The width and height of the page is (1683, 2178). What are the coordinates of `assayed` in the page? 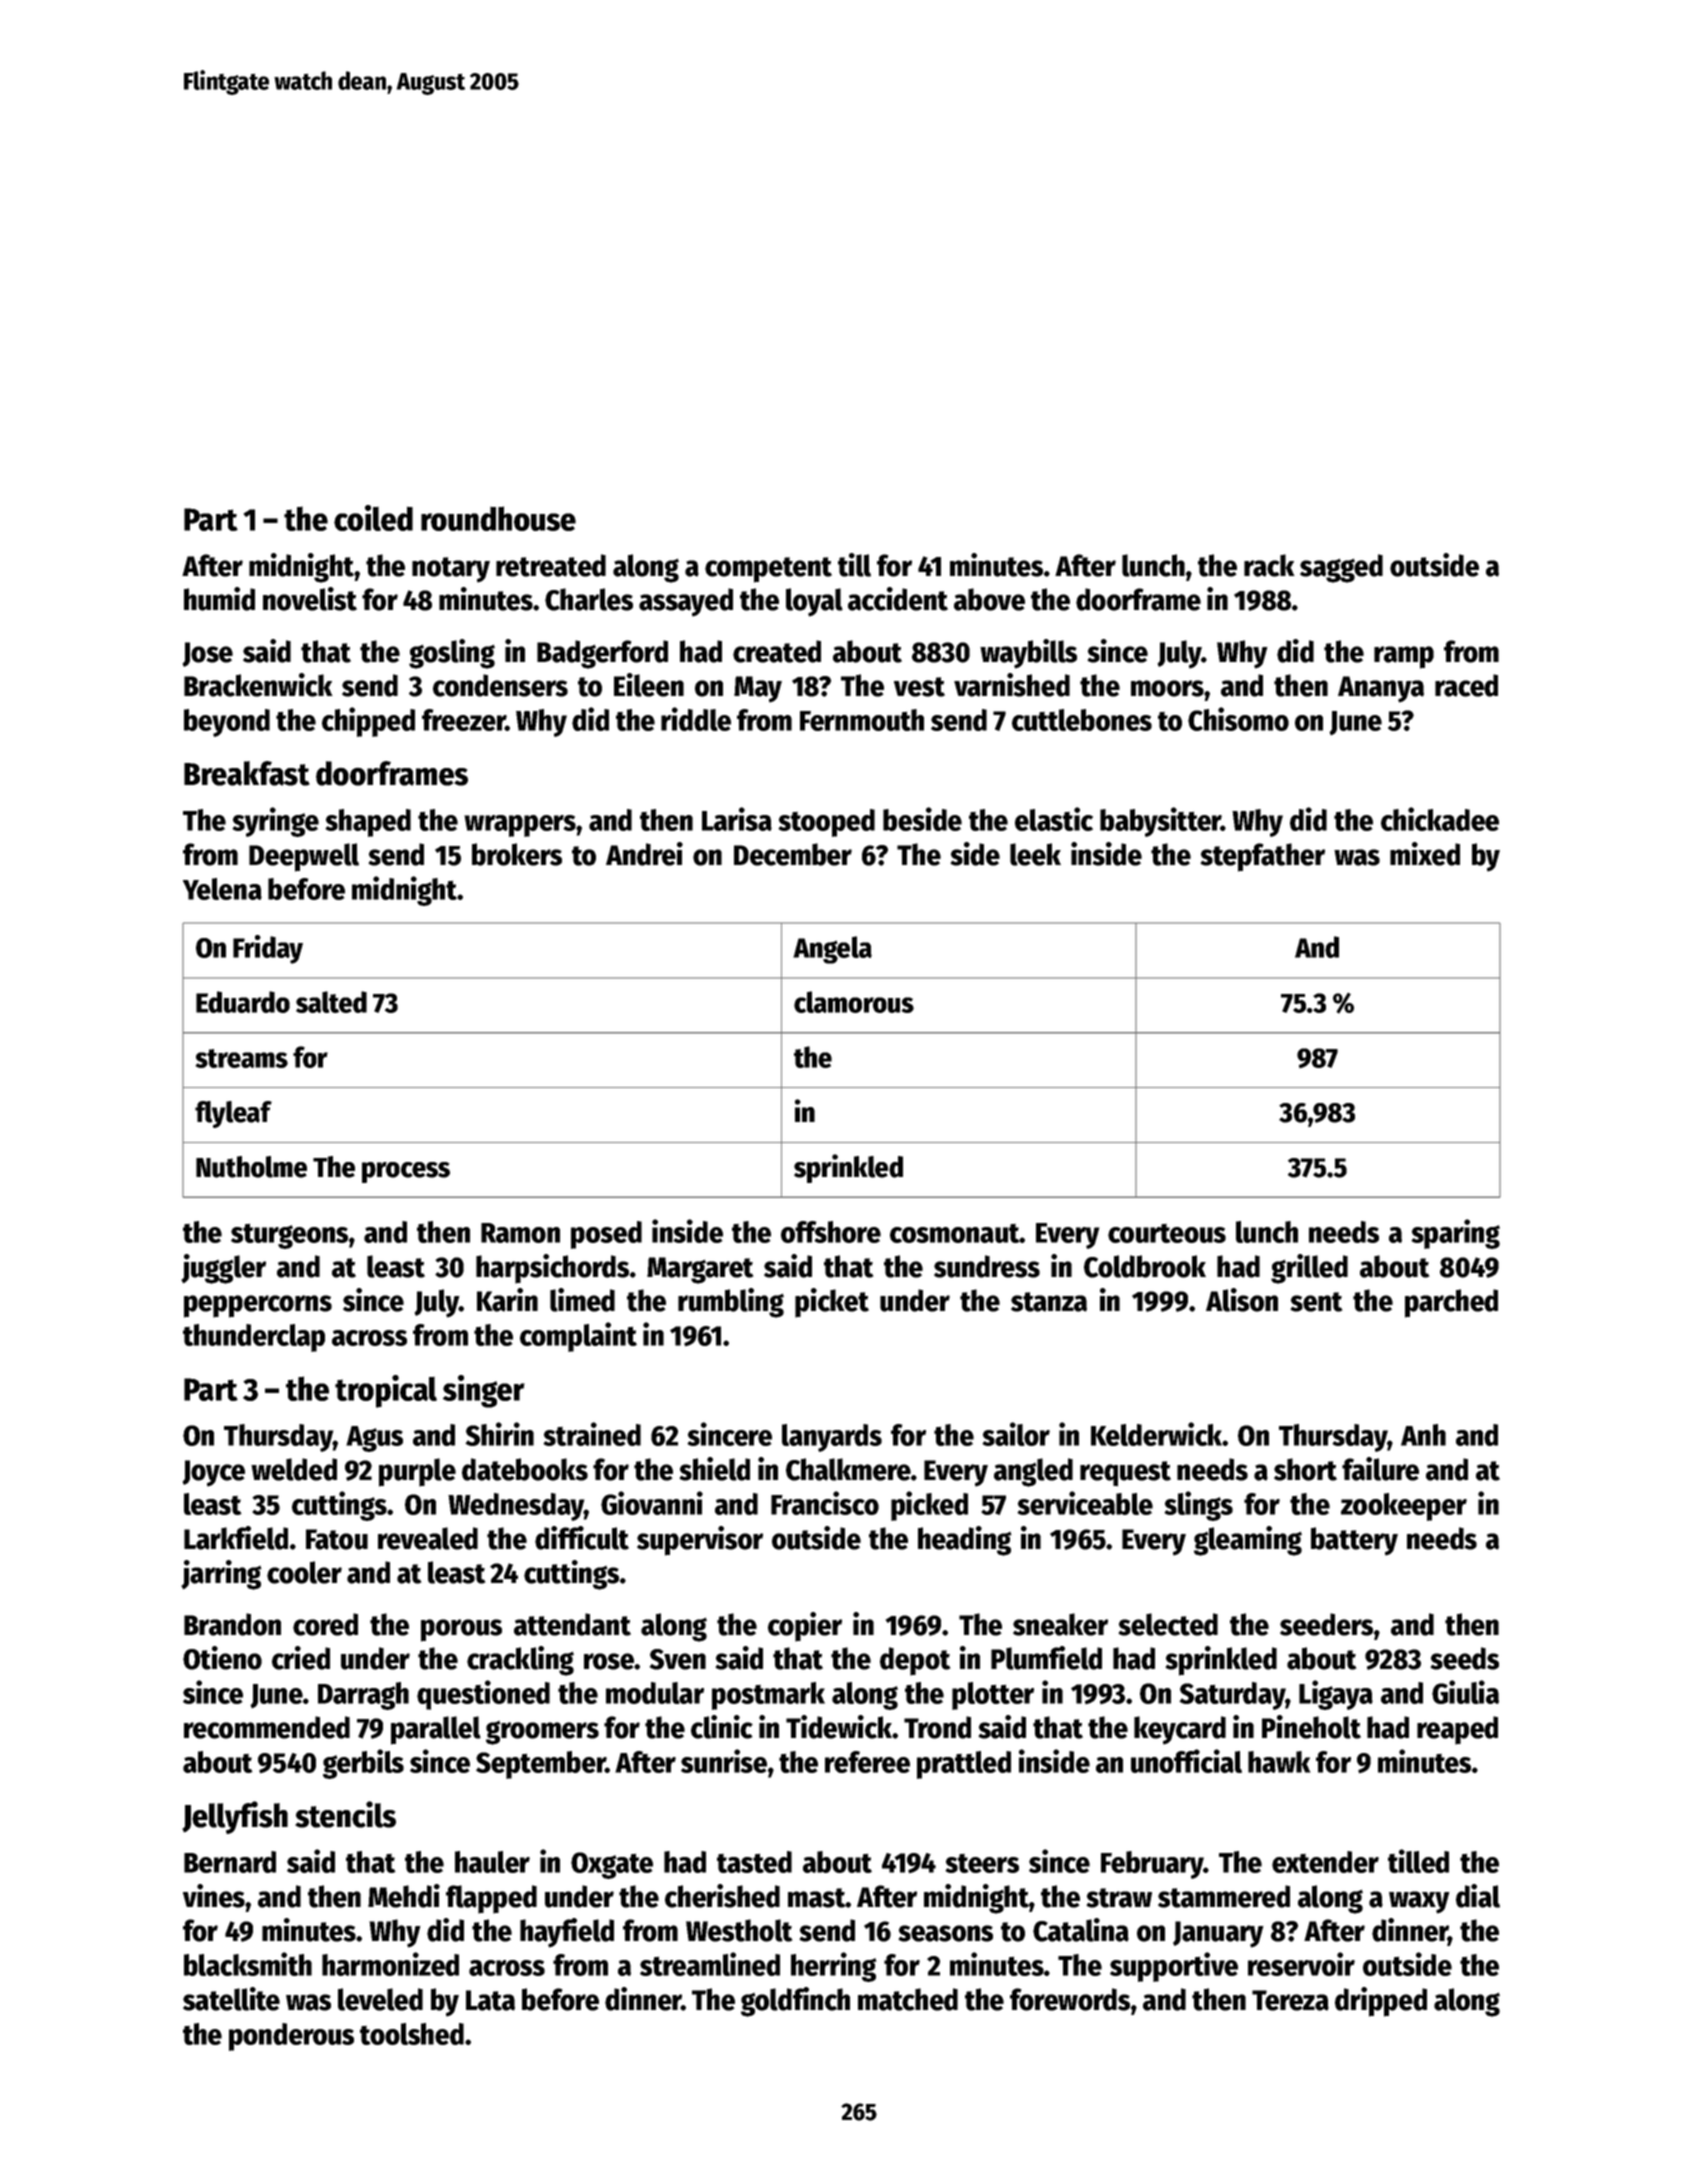 It's located at (686, 602).
